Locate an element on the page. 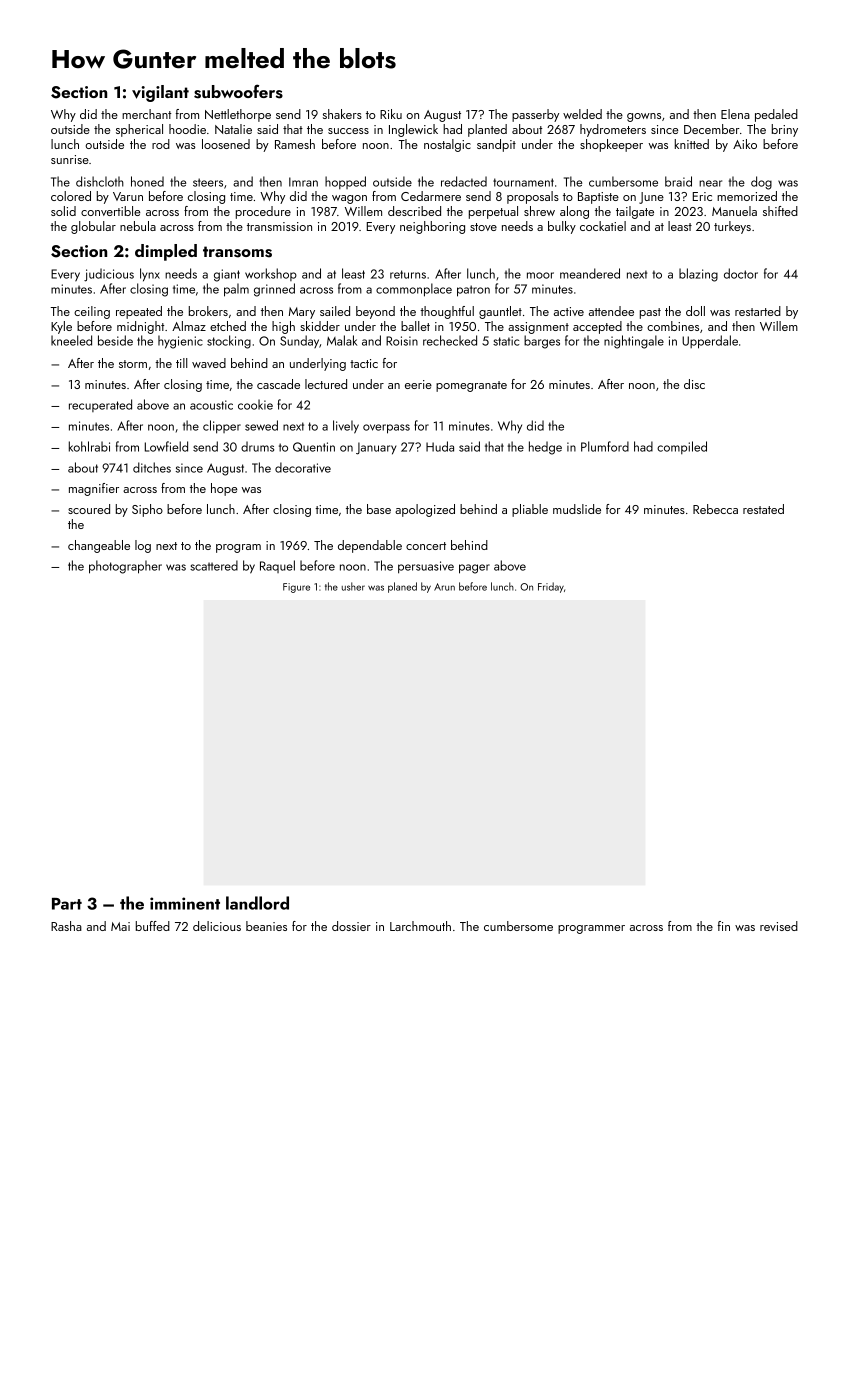 The image size is (849, 1400). ceiling is located at coordinates (92, 312).
